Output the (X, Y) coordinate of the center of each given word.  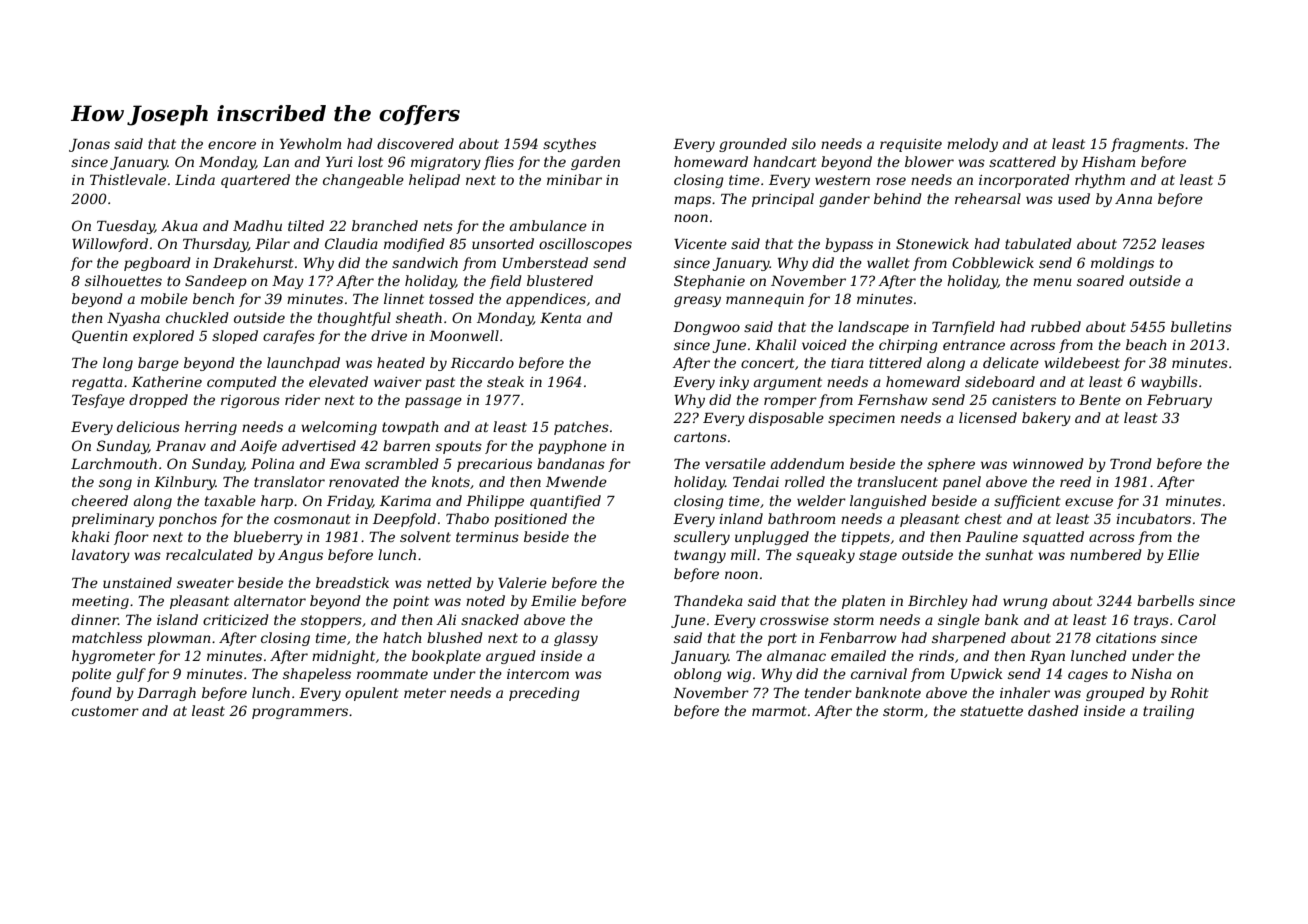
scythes (569, 145)
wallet (888, 262)
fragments (1147, 145)
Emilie (553, 600)
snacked (490, 619)
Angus (300, 556)
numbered (1106, 554)
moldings (1122, 264)
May (288, 282)
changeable (363, 181)
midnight (343, 657)
